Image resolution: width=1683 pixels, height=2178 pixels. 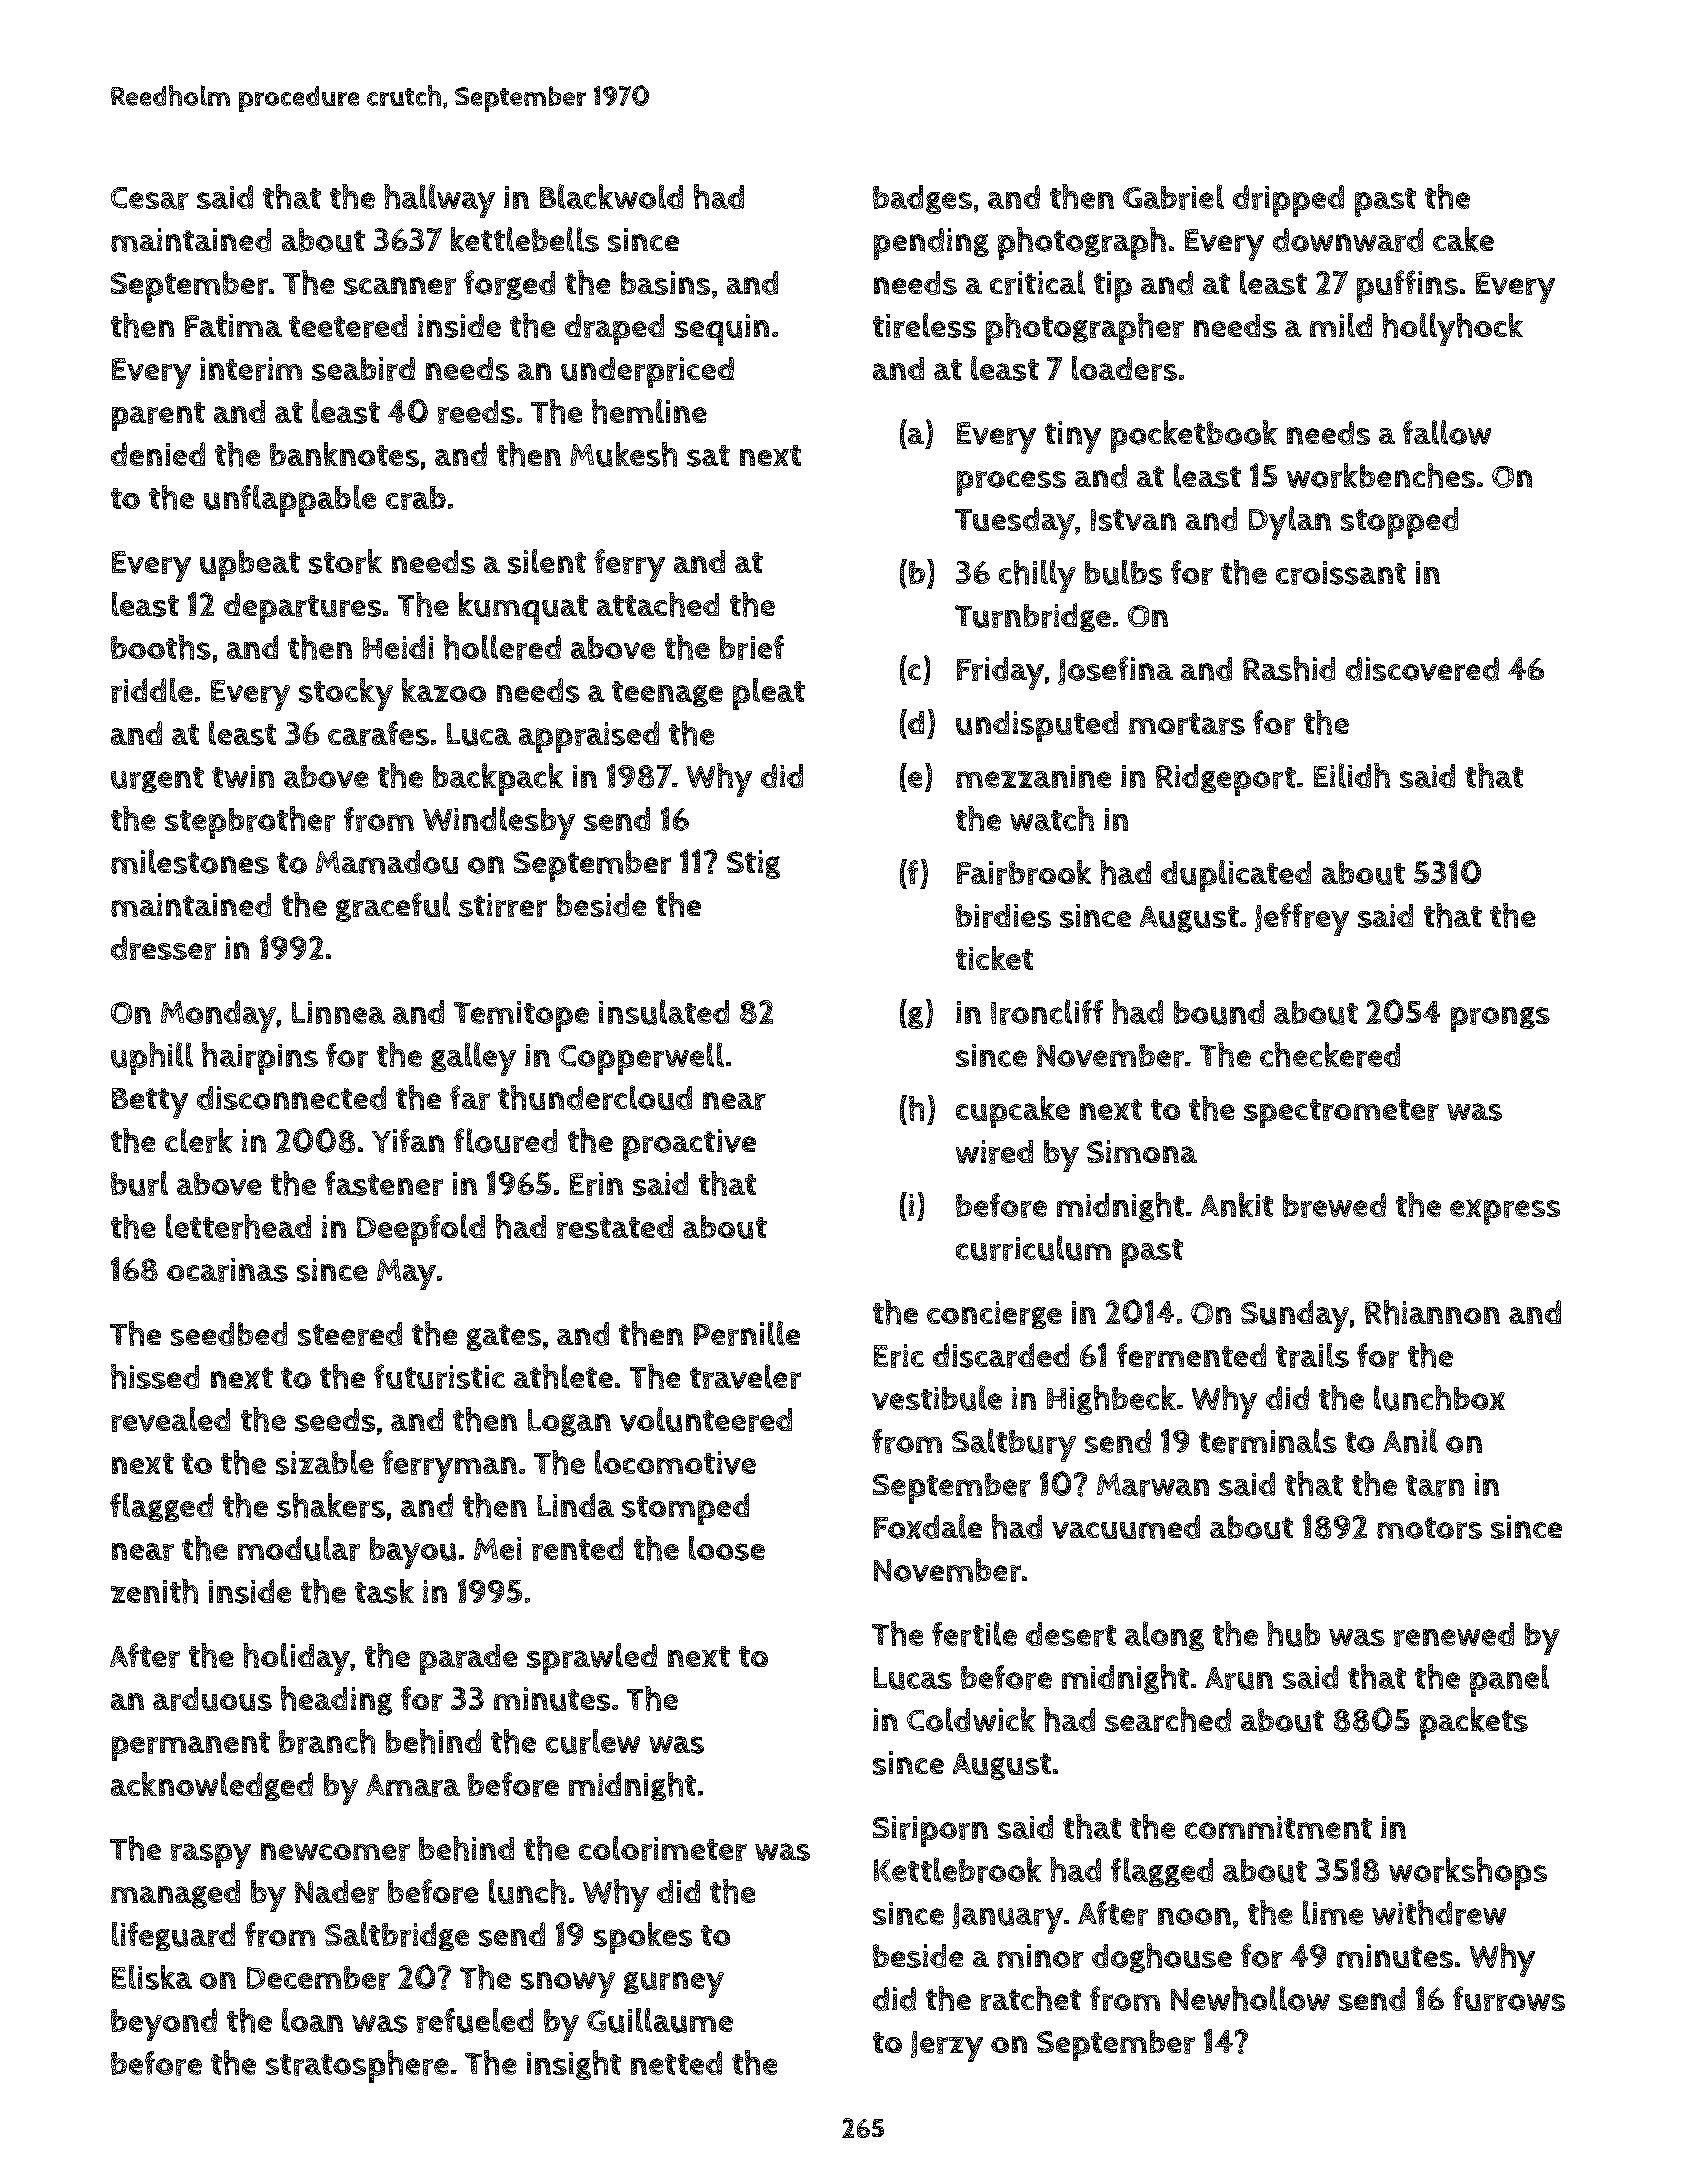 What do you see at coordinates (708, 456) in the screenshot?
I see `sat` at bounding box center [708, 456].
